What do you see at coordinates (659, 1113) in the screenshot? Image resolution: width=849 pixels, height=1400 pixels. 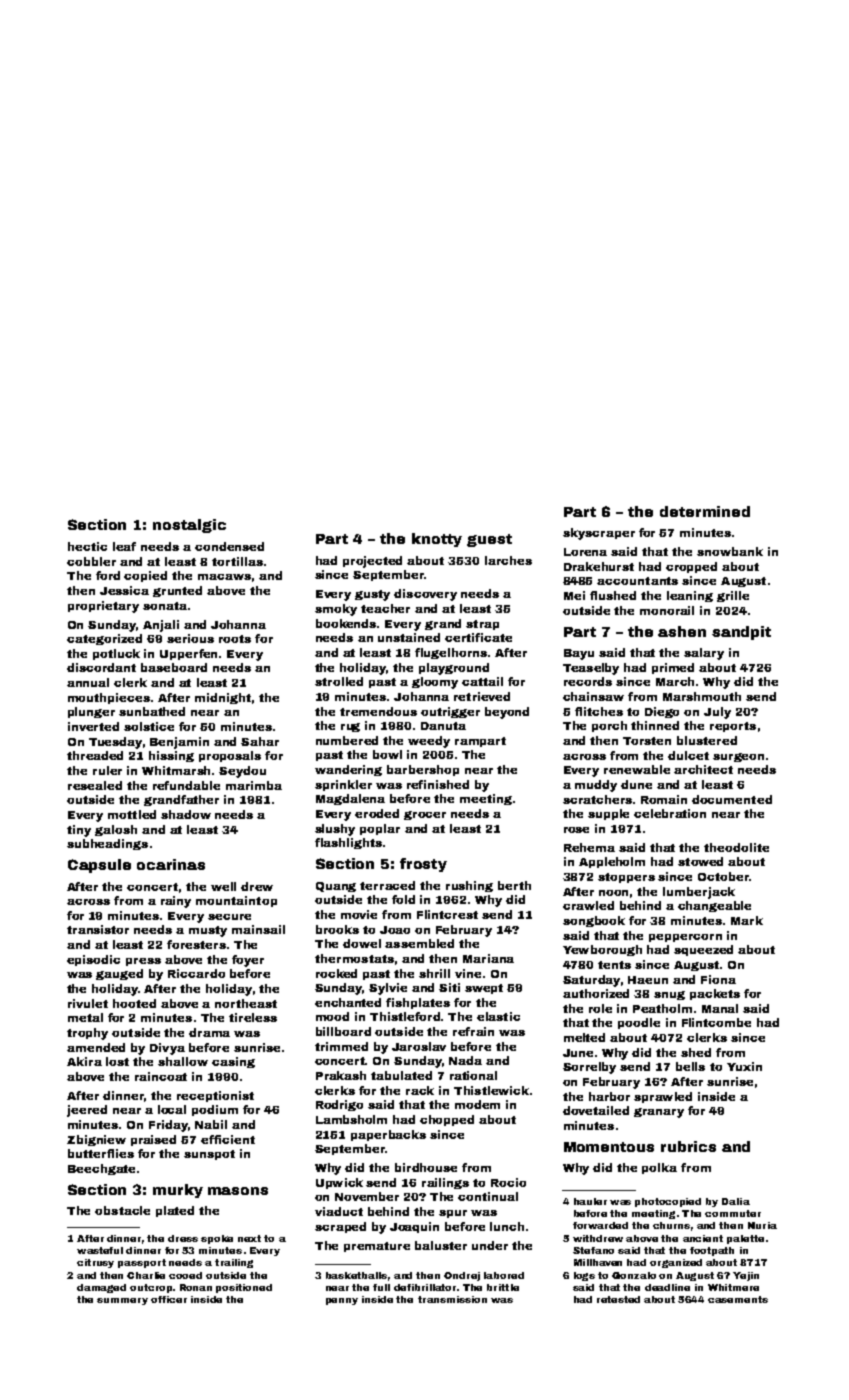 I see `granary` at bounding box center [659, 1113].
